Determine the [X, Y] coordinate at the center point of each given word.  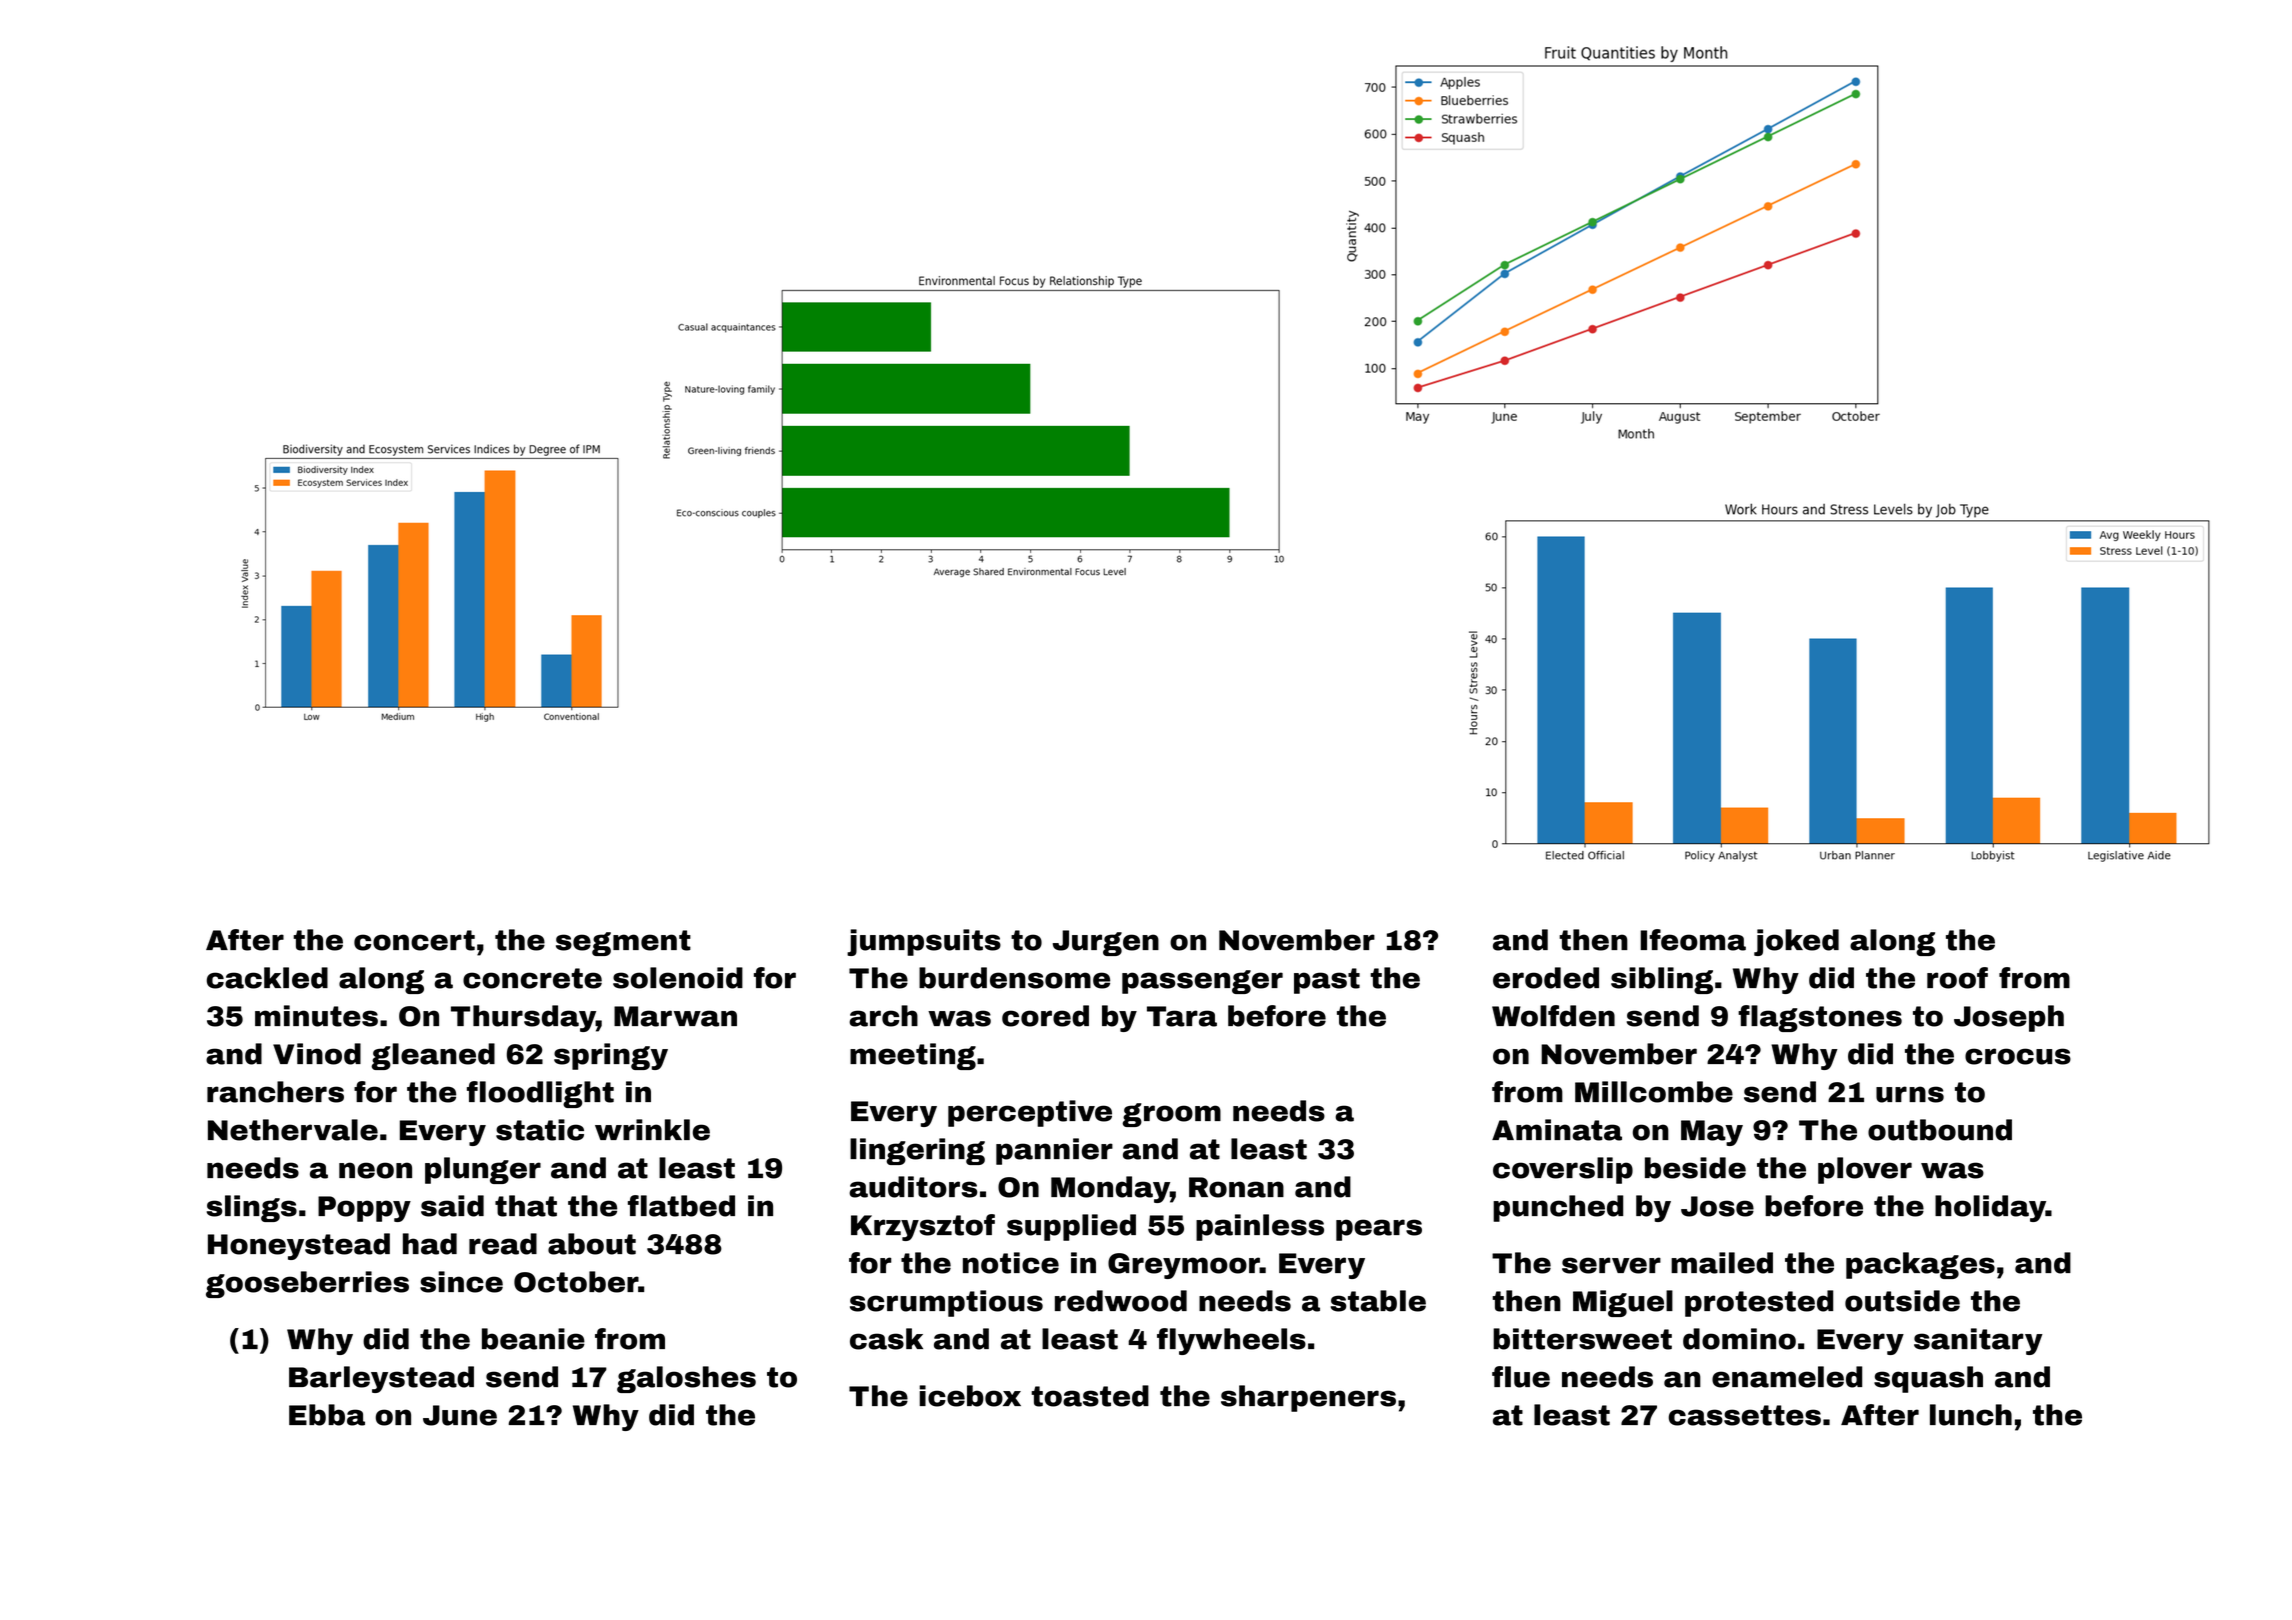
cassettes [1745, 1415]
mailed [1722, 1263]
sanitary [1978, 1341]
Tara [1182, 1016]
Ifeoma [1693, 940]
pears [1379, 1230]
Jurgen [1106, 943]
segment [623, 943]
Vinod [317, 1054]
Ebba [327, 1415]
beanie [533, 1339]
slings [252, 1208]
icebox [970, 1396]
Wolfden [1553, 1016]
